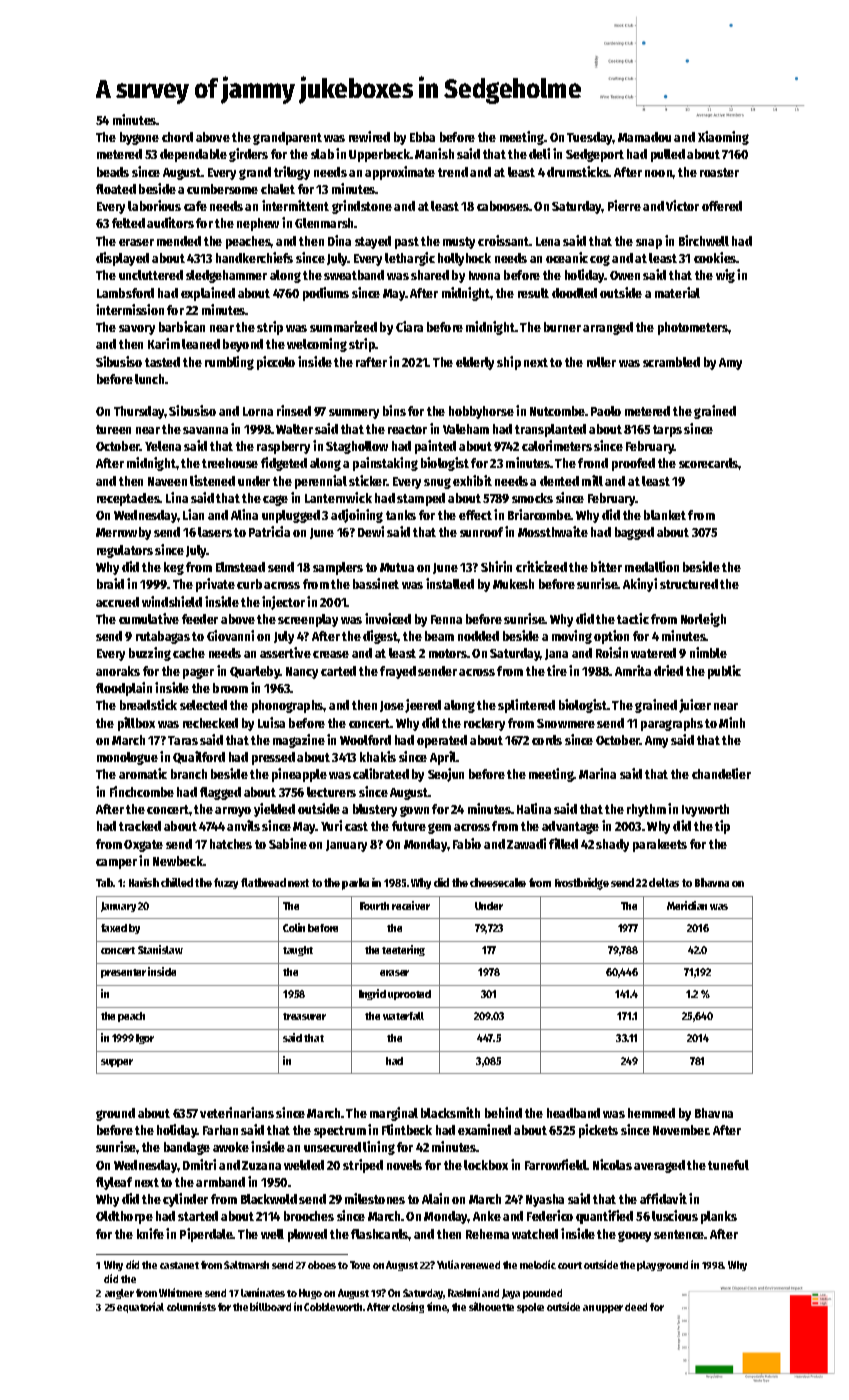  What do you see at coordinates (709, 463) in the page?
I see `scorecards` at bounding box center [709, 463].
